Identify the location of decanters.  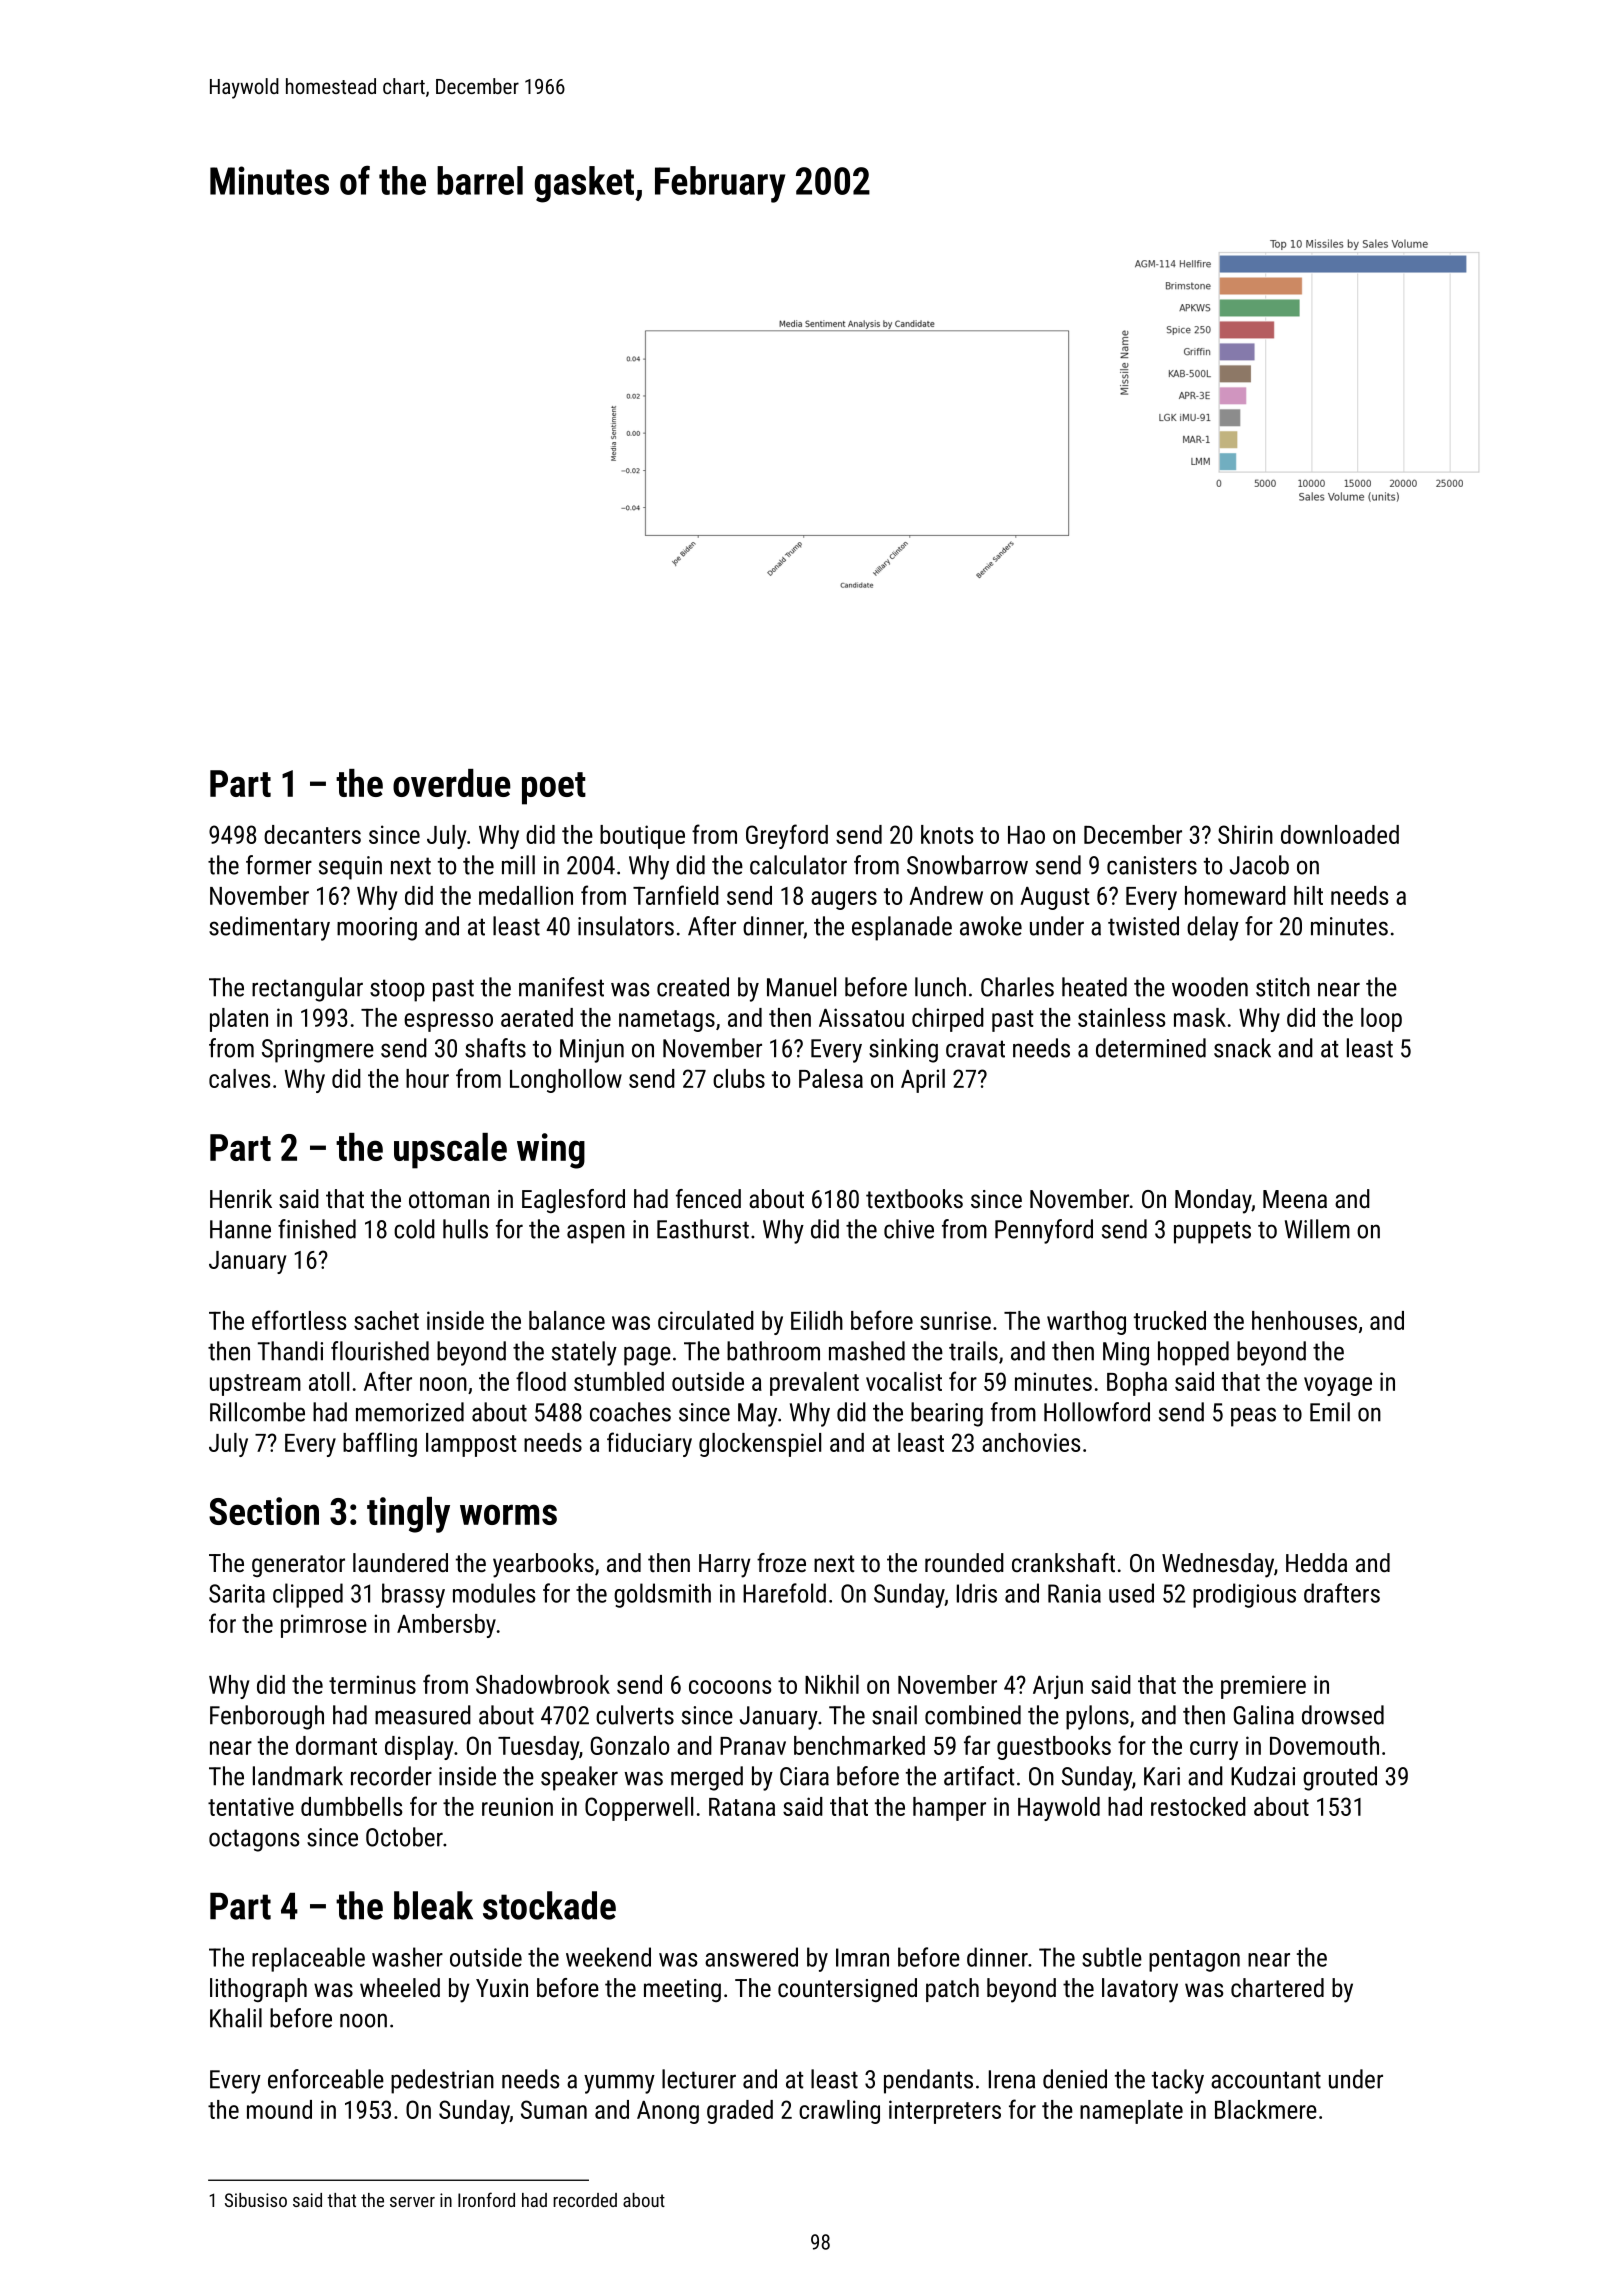
(312, 834).
